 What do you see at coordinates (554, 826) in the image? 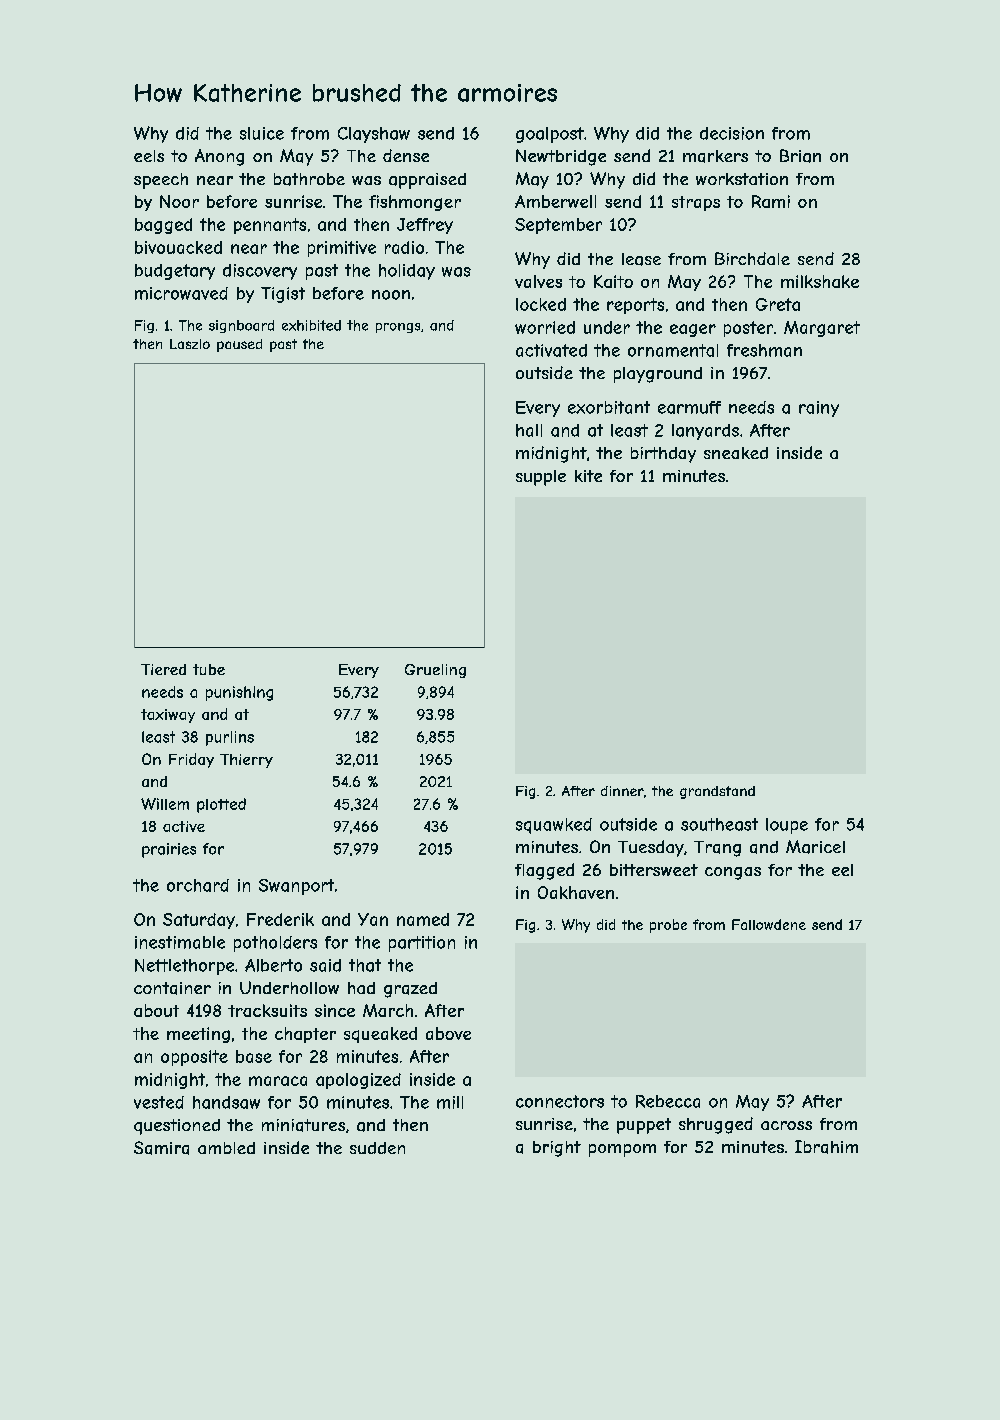
I see `squawked` at bounding box center [554, 826].
